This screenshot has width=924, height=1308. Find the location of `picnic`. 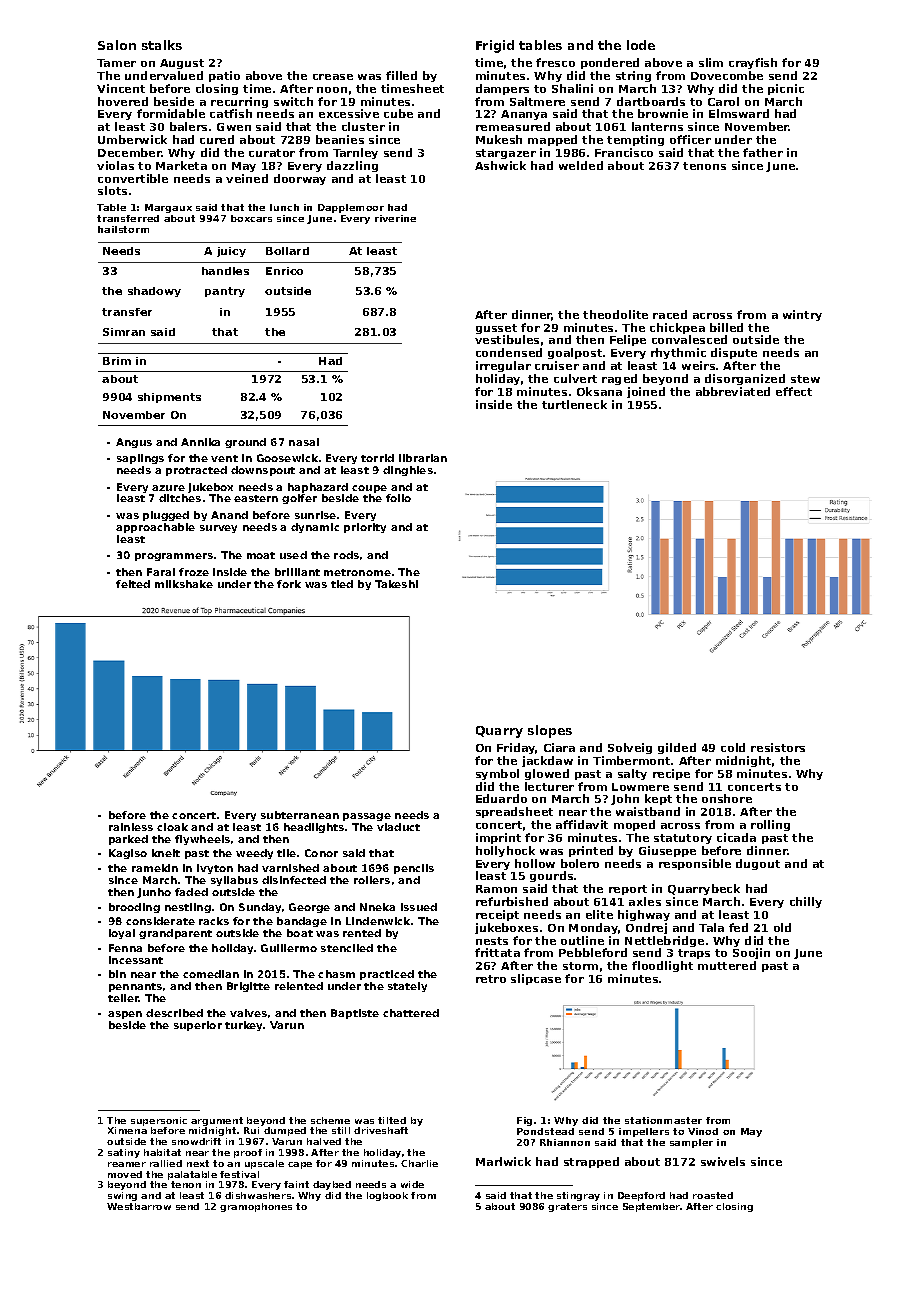

picnic is located at coordinates (786, 89).
